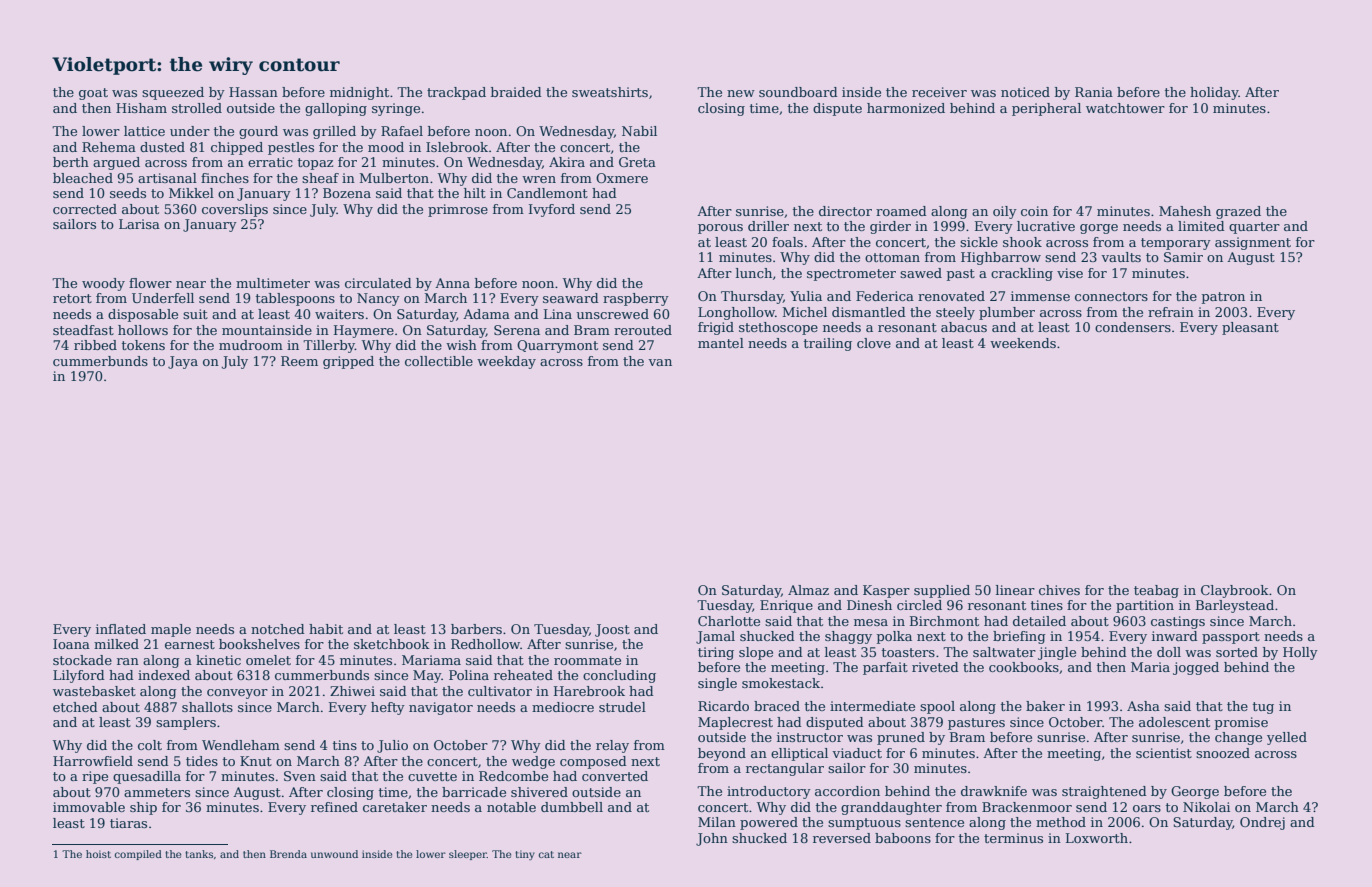 The height and width of the screenshot is (887, 1372). I want to click on accordion, so click(847, 791).
